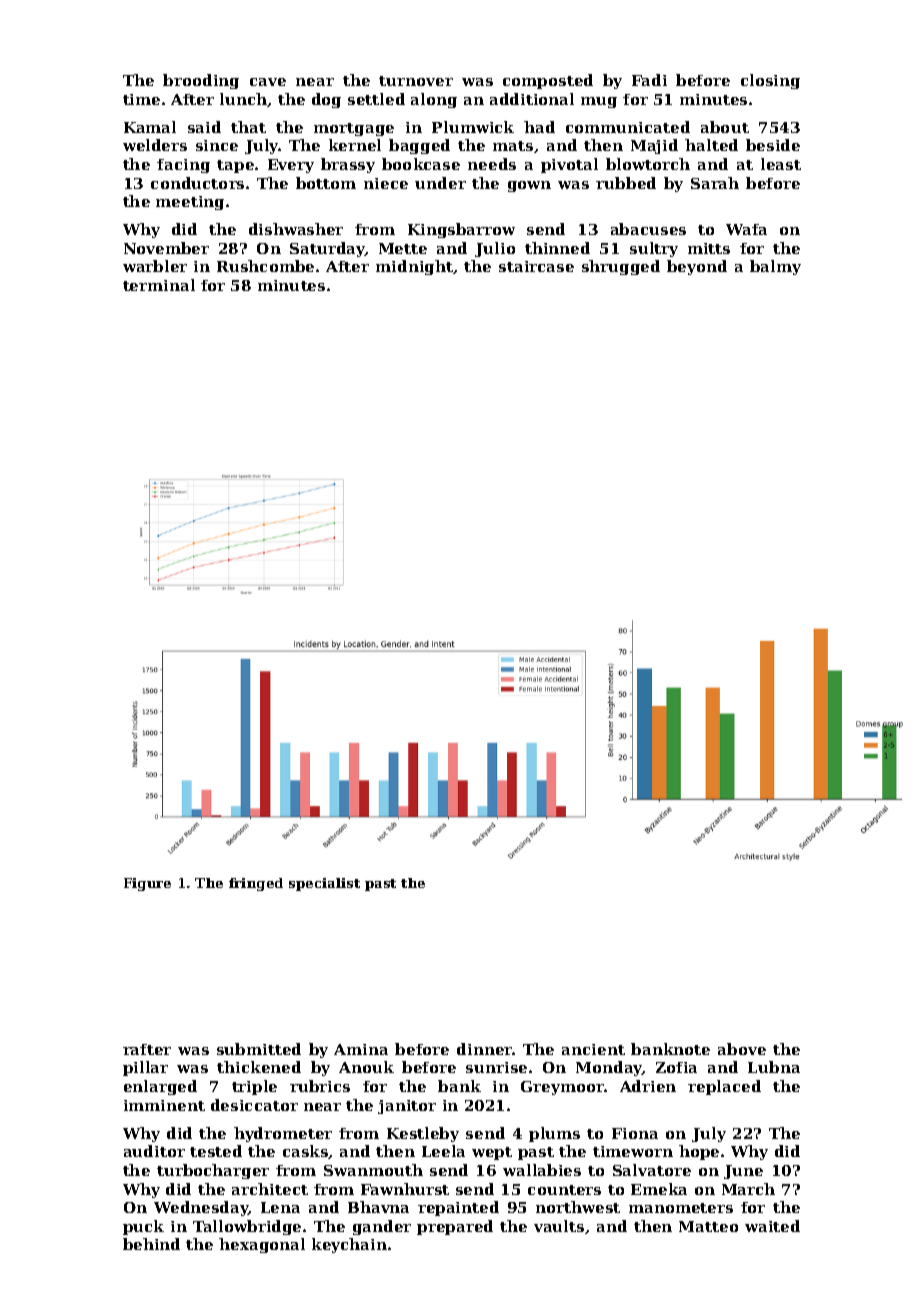 This screenshot has height=1308, width=924. Describe the element at coordinates (772, 1226) in the screenshot. I see `waited` at that location.
